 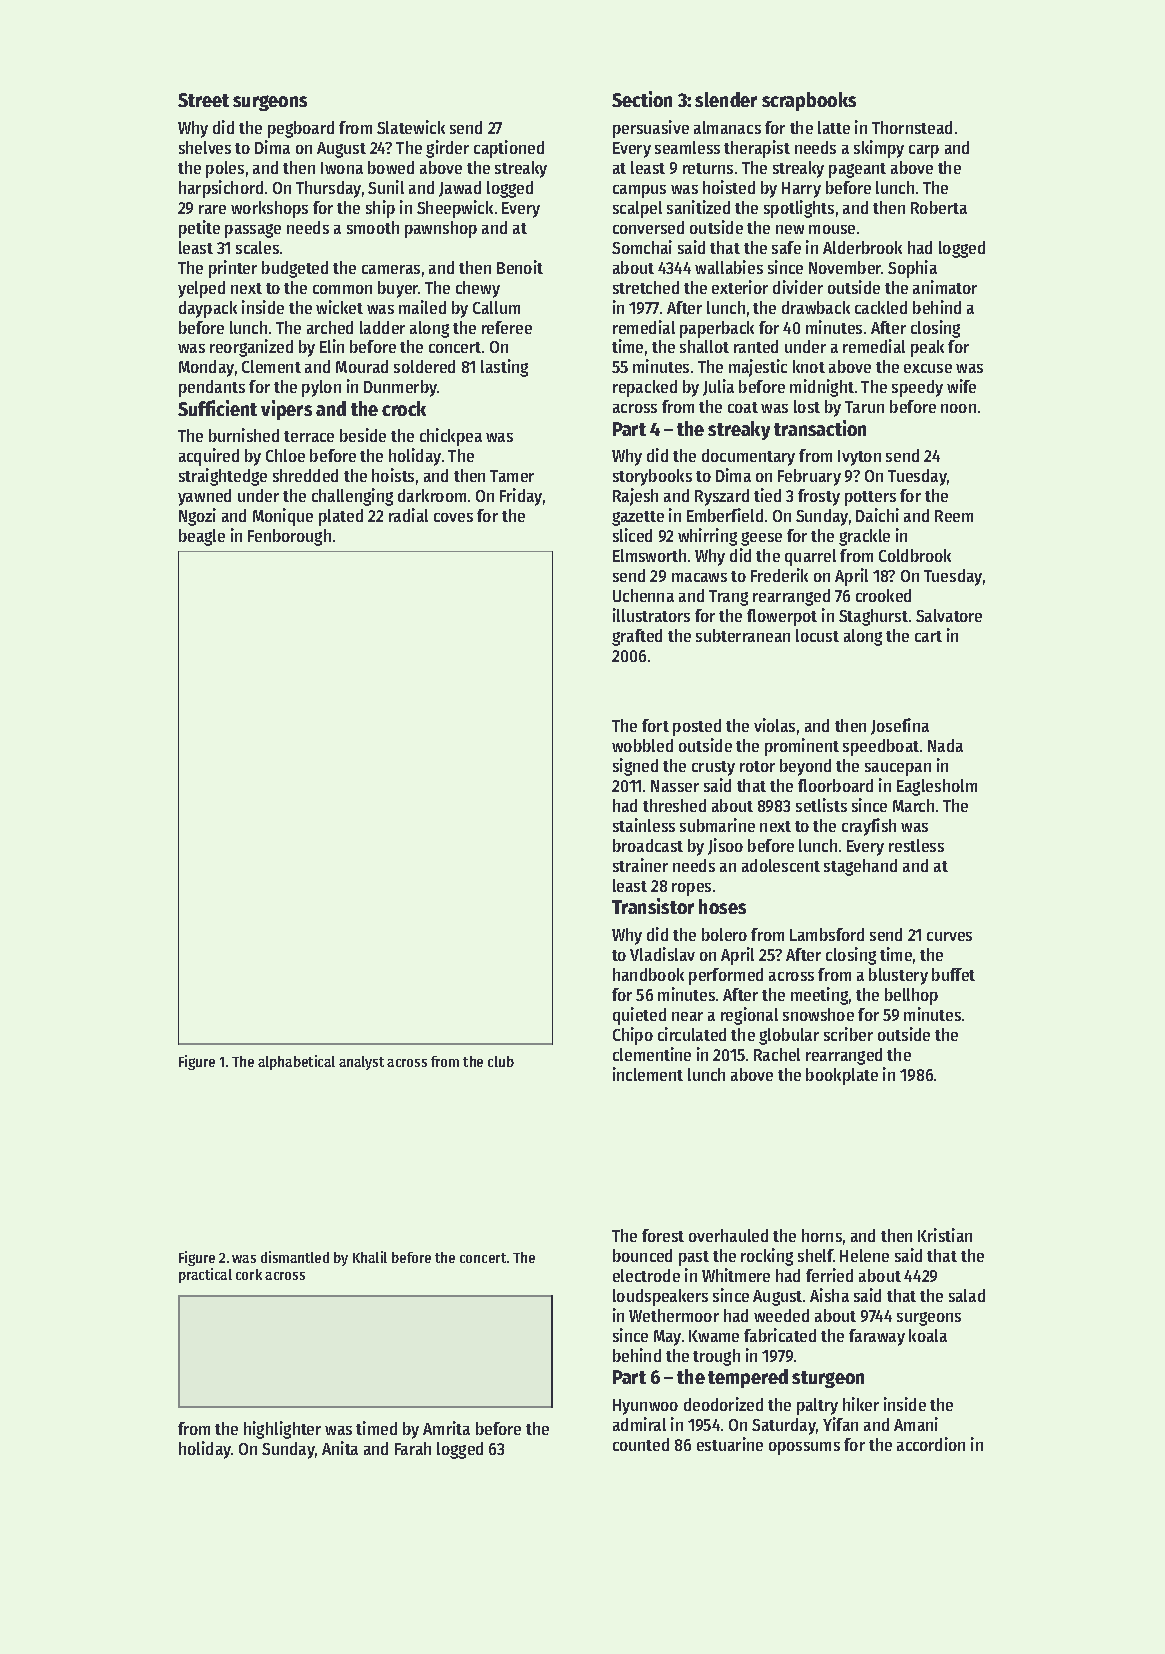 What do you see at coordinates (296, 1062) in the screenshot?
I see `alphabetical` at bounding box center [296, 1062].
